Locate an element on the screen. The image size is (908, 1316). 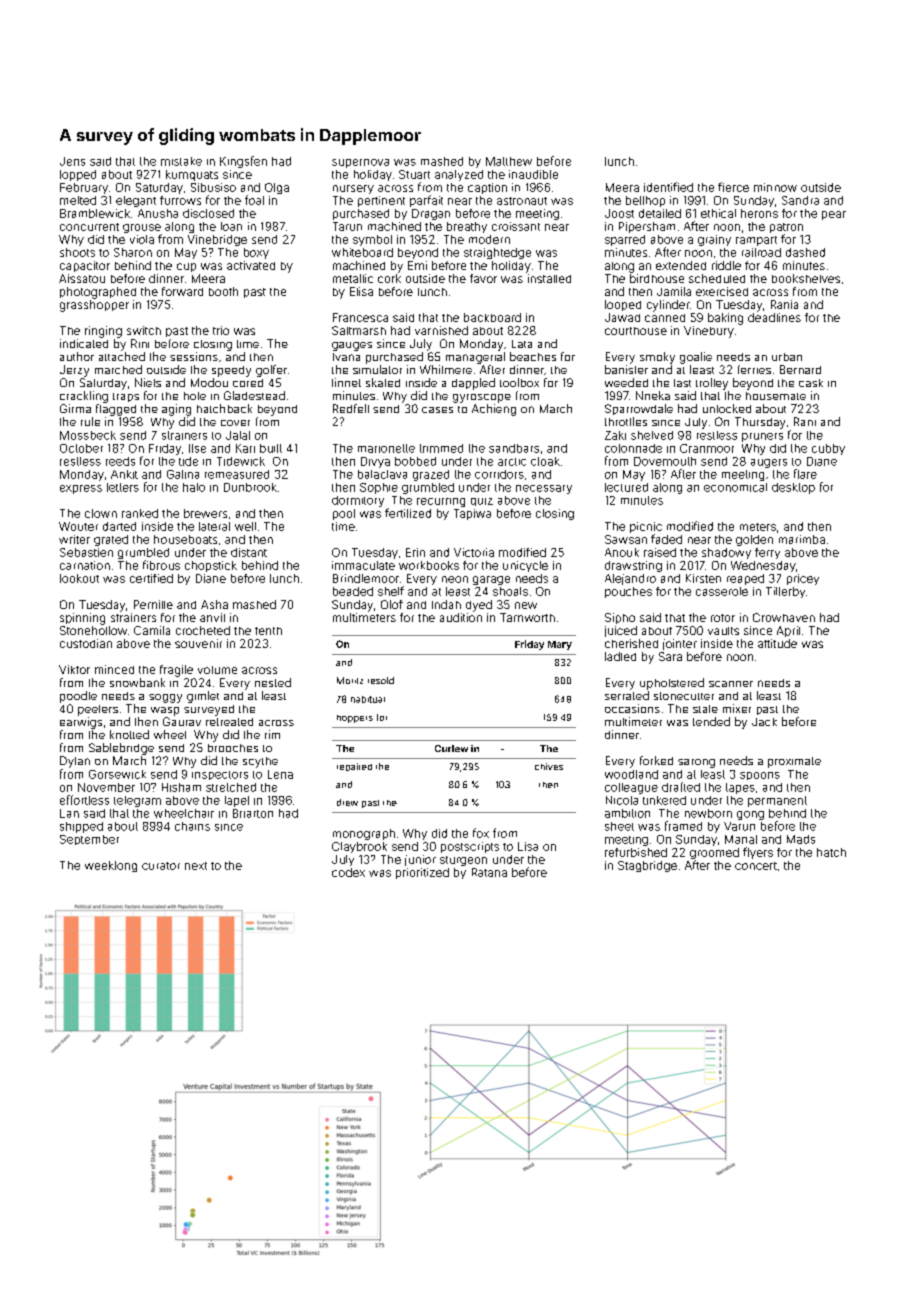
bookshelves is located at coordinates (806, 278).
